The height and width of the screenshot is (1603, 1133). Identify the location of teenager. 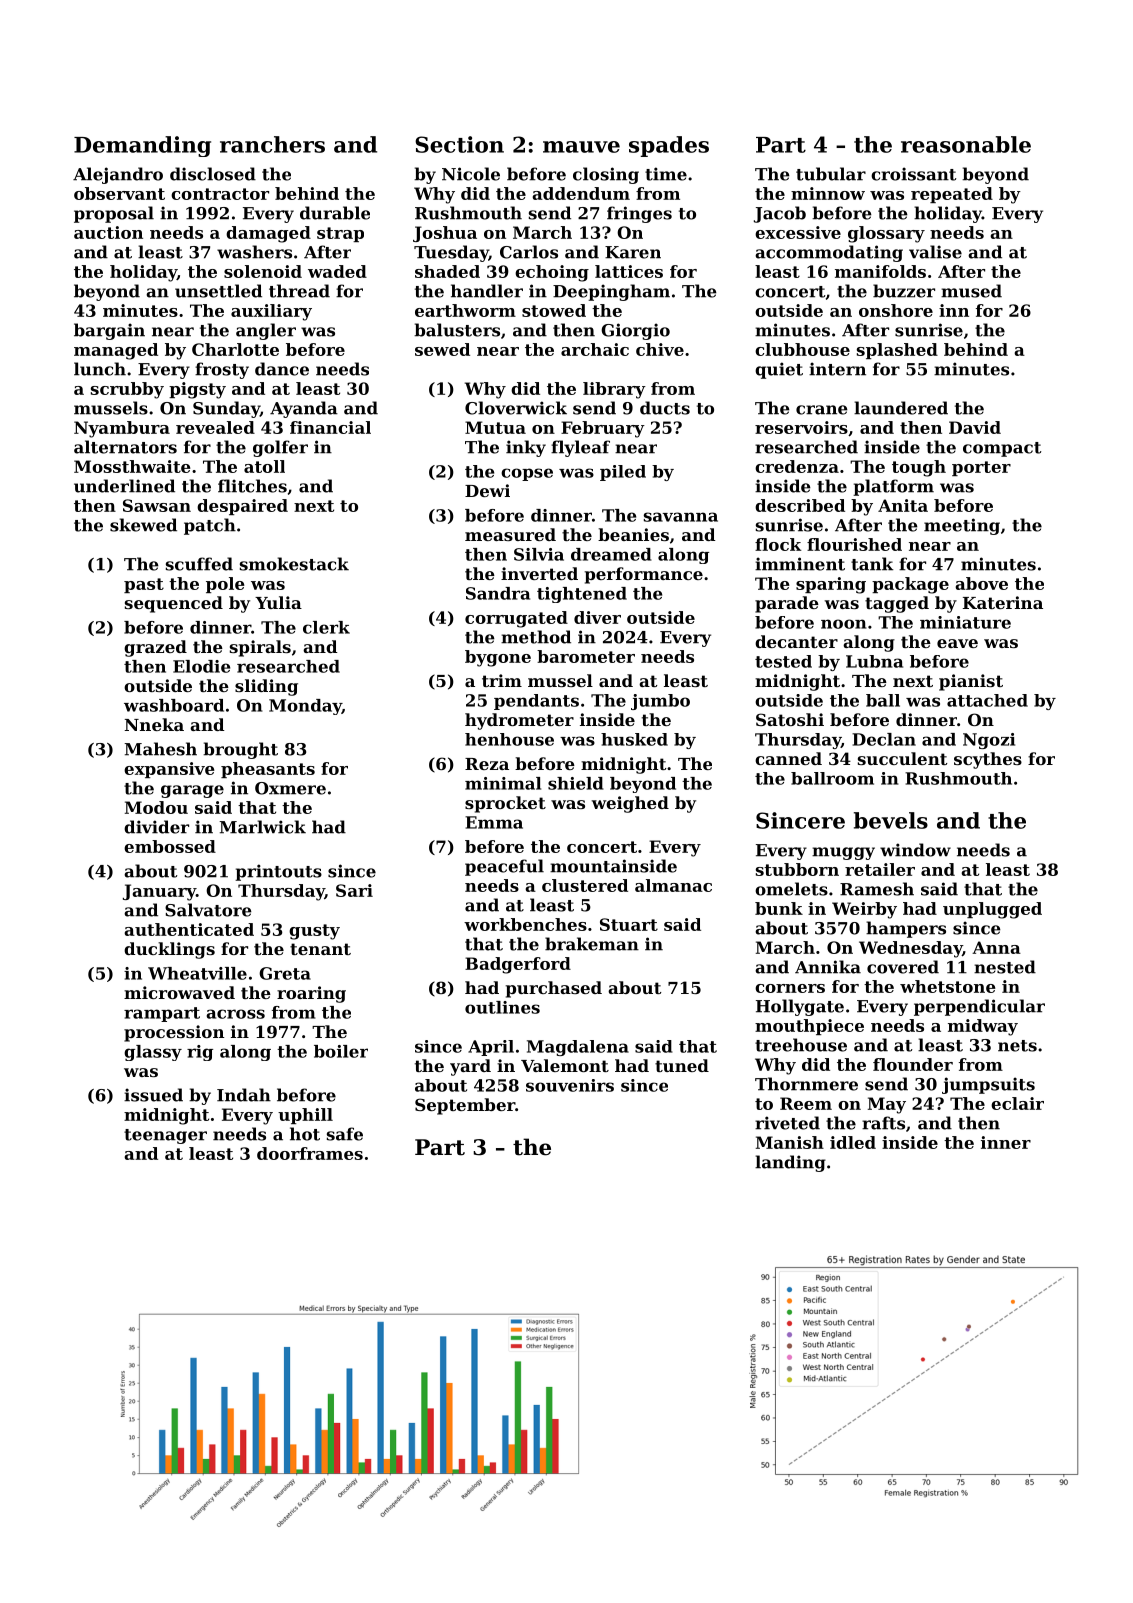
(165, 1136).
